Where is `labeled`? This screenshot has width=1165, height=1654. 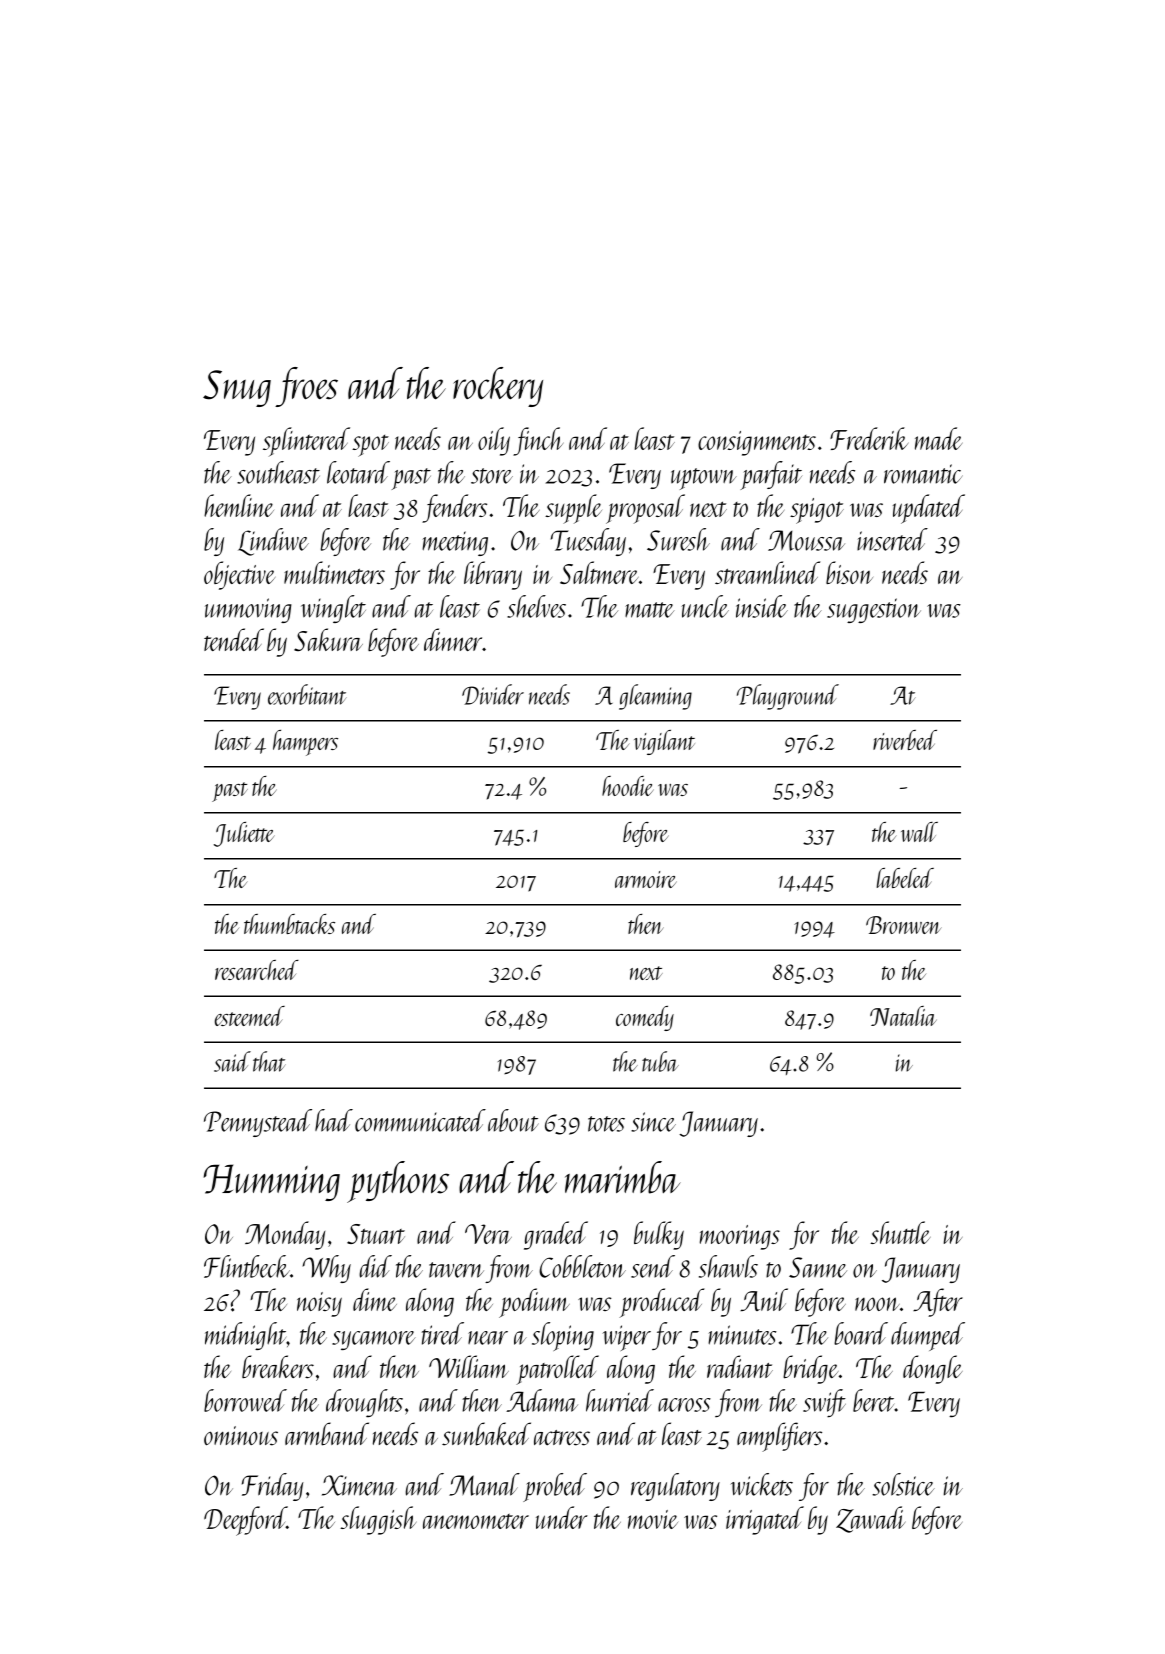
labeled is located at coordinates (905, 878).
